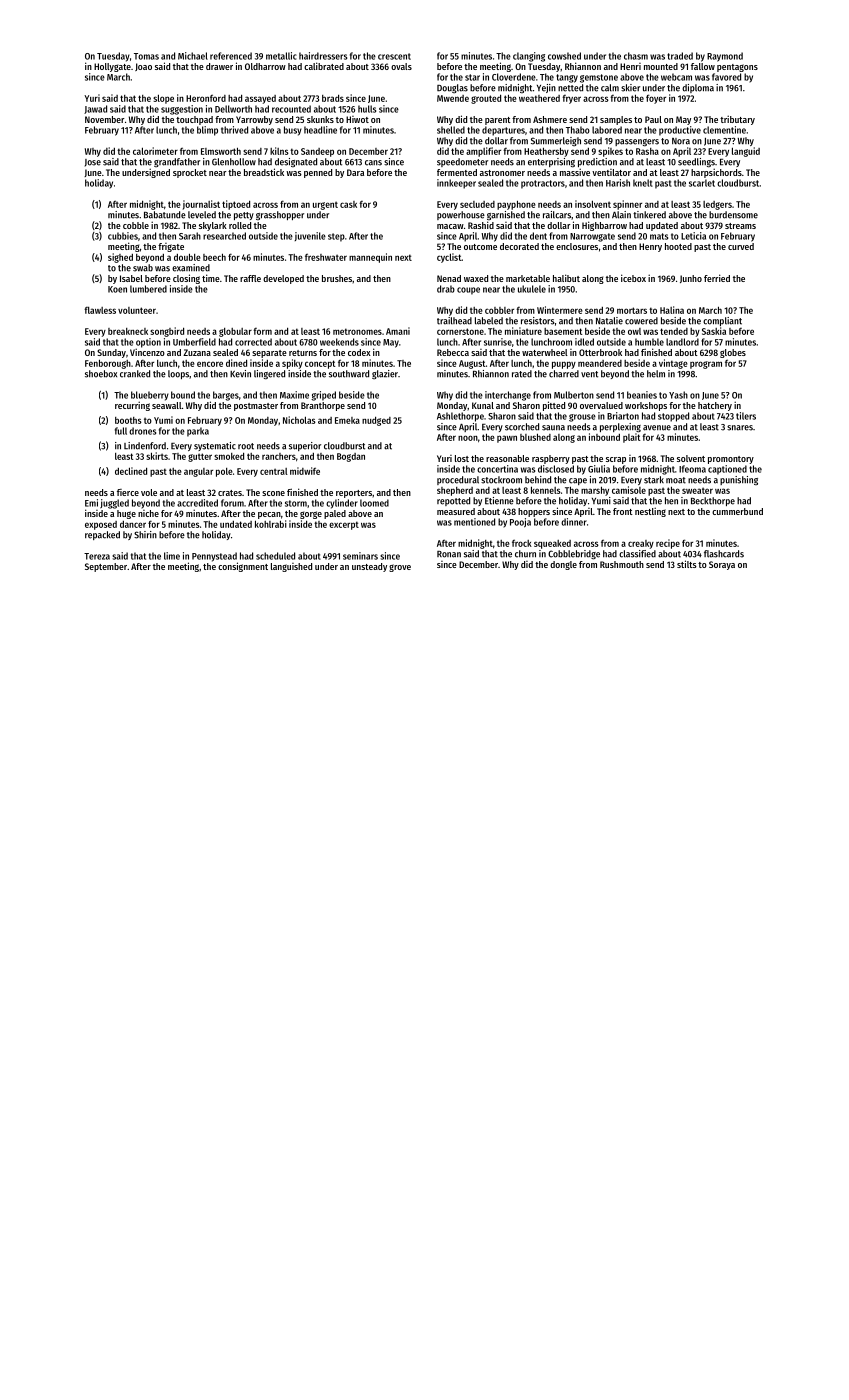 The height and width of the screenshot is (1400, 849). What do you see at coordinates (731, 460) in the screenshot?
I see `promontory` at bounding box center [731, 460].
